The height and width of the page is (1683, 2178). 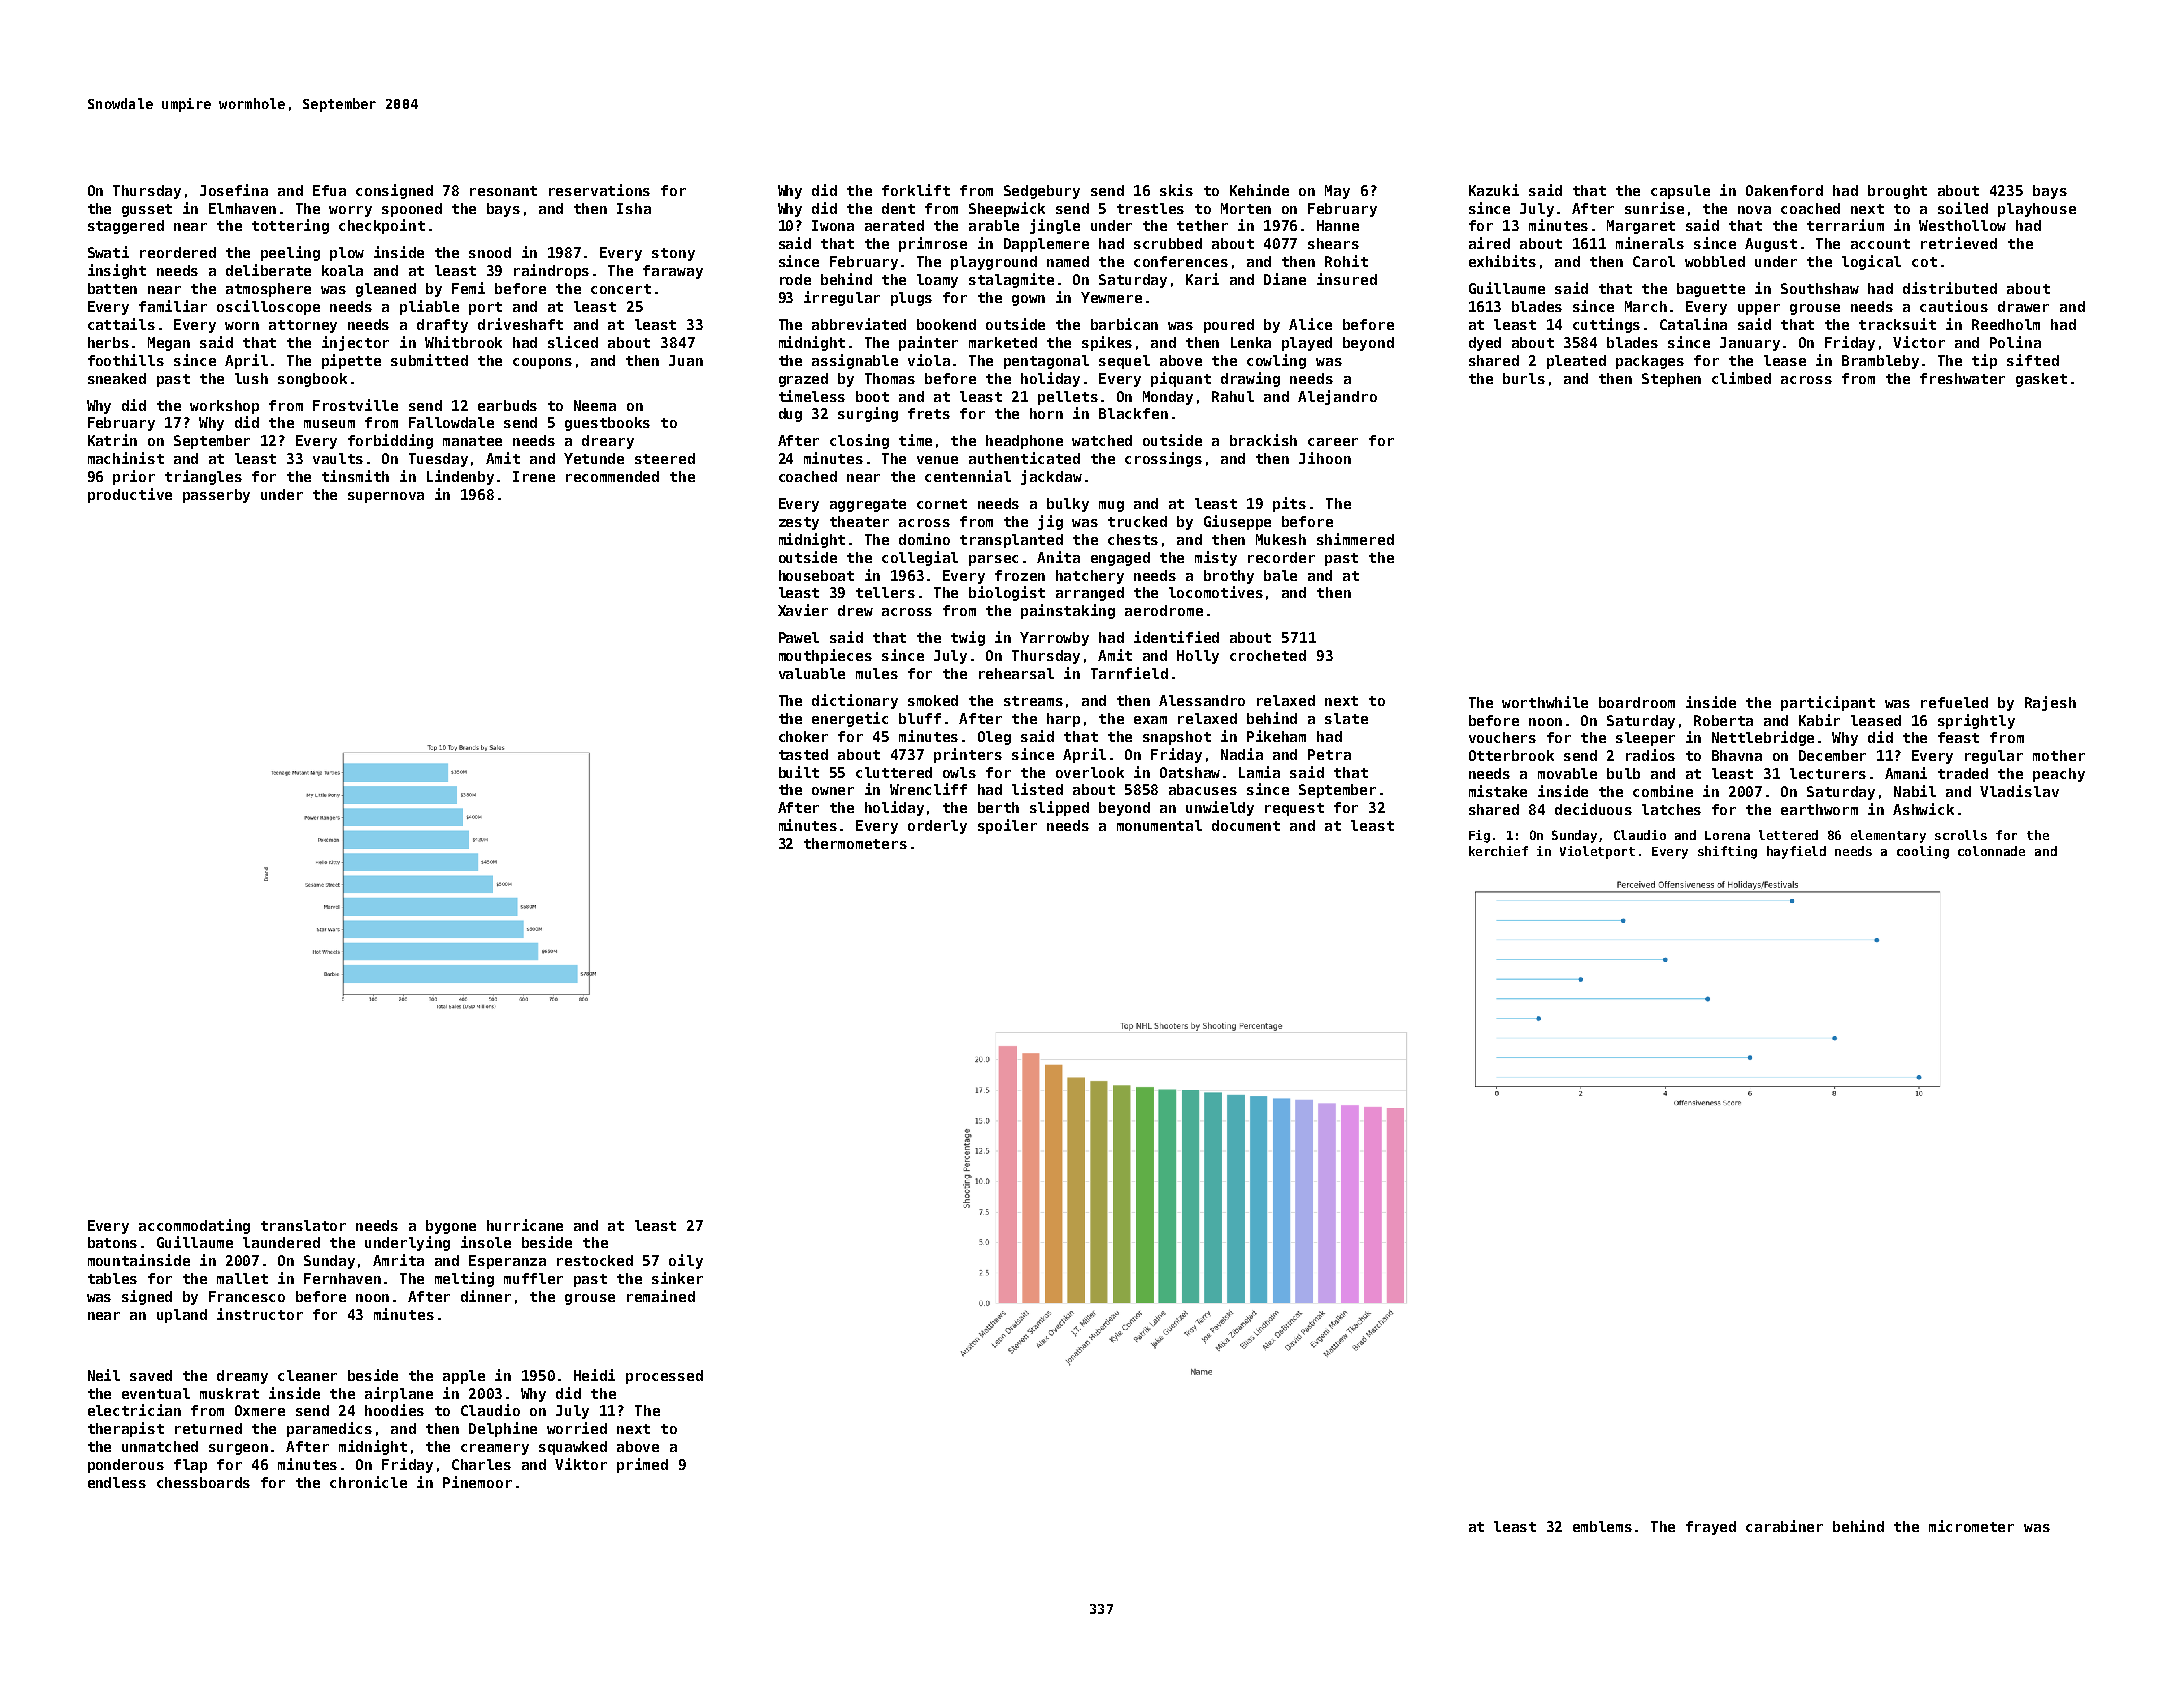 I want to click on gasket, so click(x=2041, y=380).
